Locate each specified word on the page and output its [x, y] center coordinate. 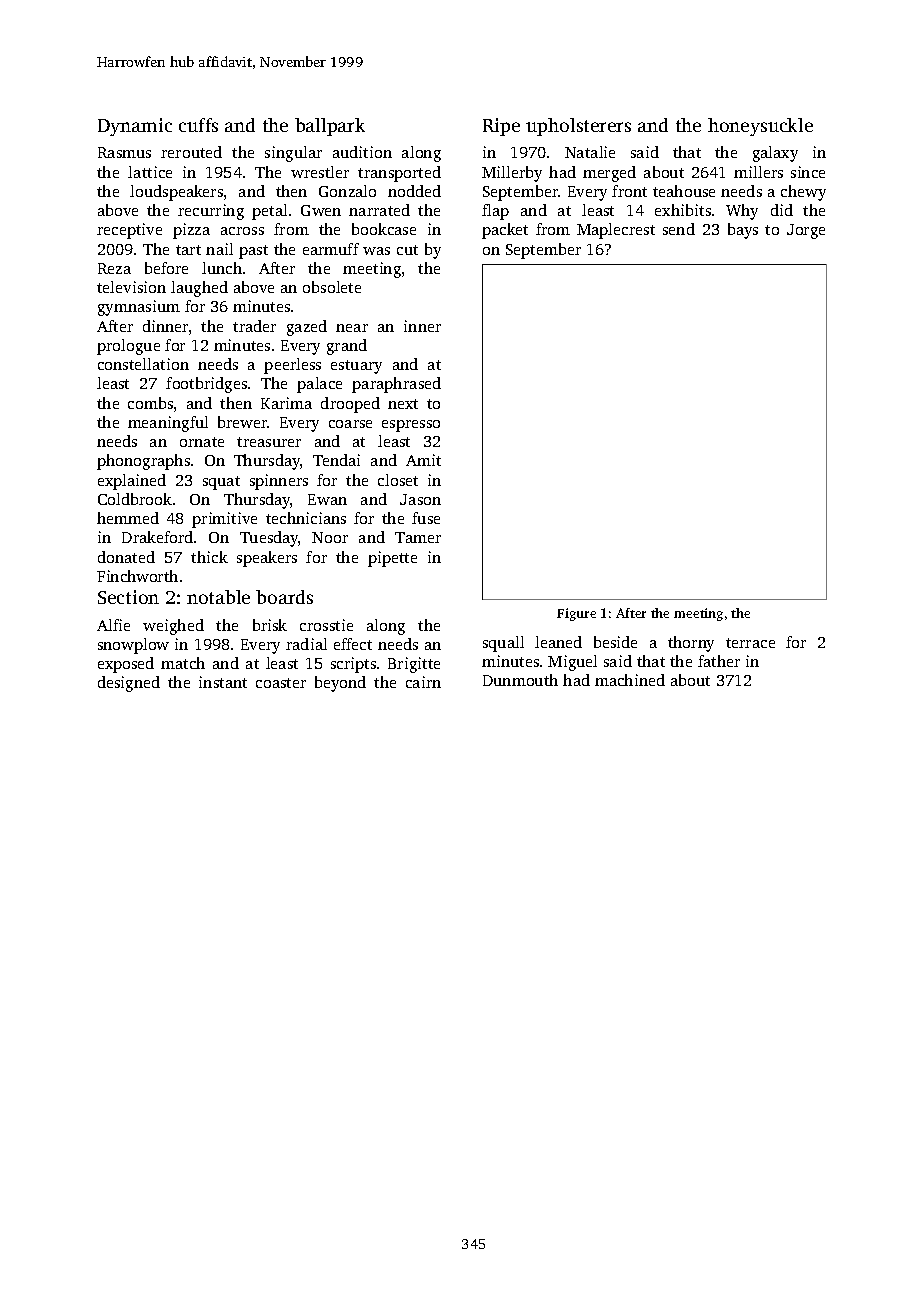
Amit [423, 460]
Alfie [113, 625]
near [352, 328]
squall [503, 644]
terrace [750, 643]
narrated [379, 210]
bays [743, 231]
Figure [576, 614]
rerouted [191, 152]
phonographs [143, 462]
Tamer [418, 537]
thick [209, 557]
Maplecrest [616, 231]
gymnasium [139, 308]
